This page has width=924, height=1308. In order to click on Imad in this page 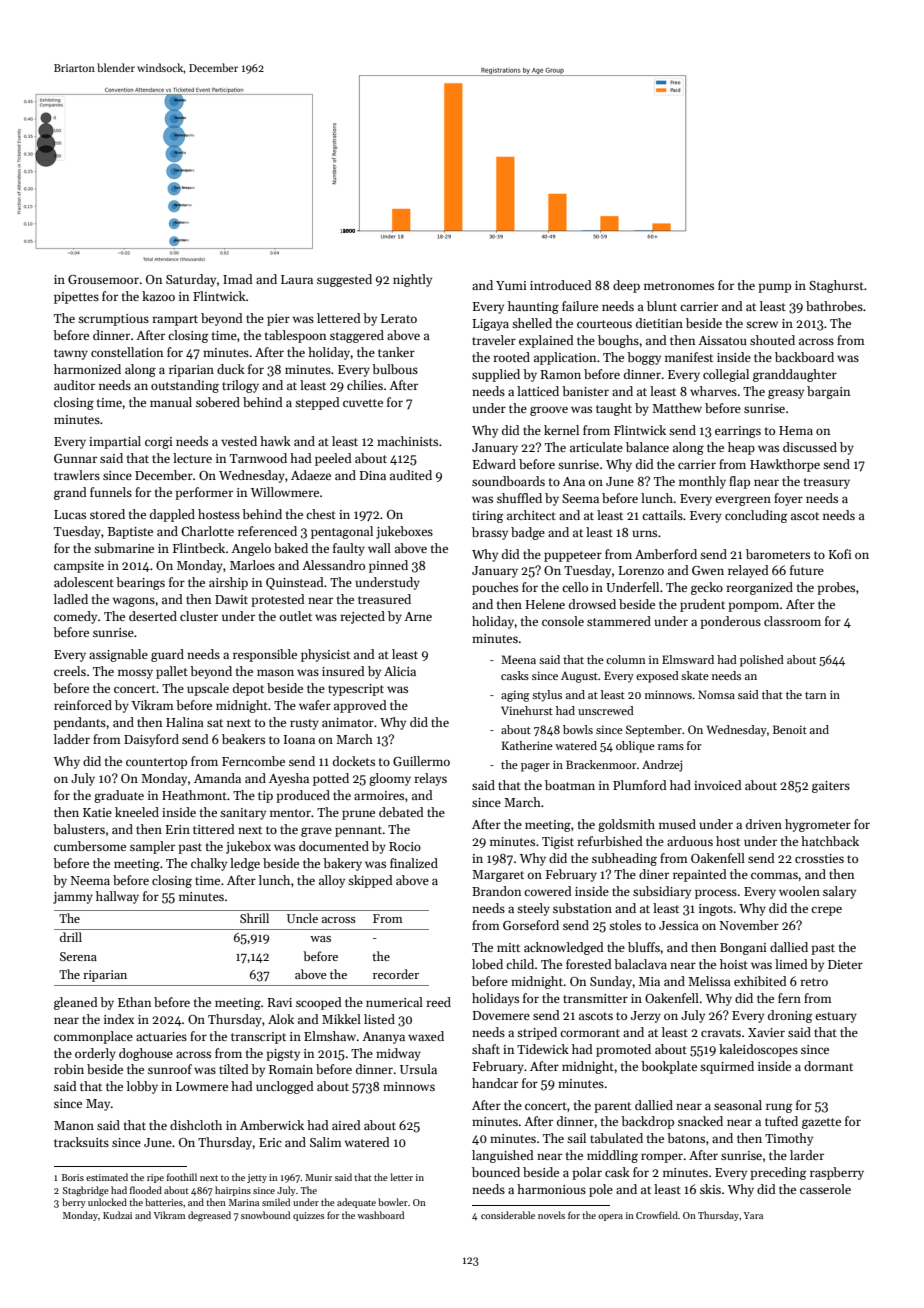, I will do `click(238, 279)`.
